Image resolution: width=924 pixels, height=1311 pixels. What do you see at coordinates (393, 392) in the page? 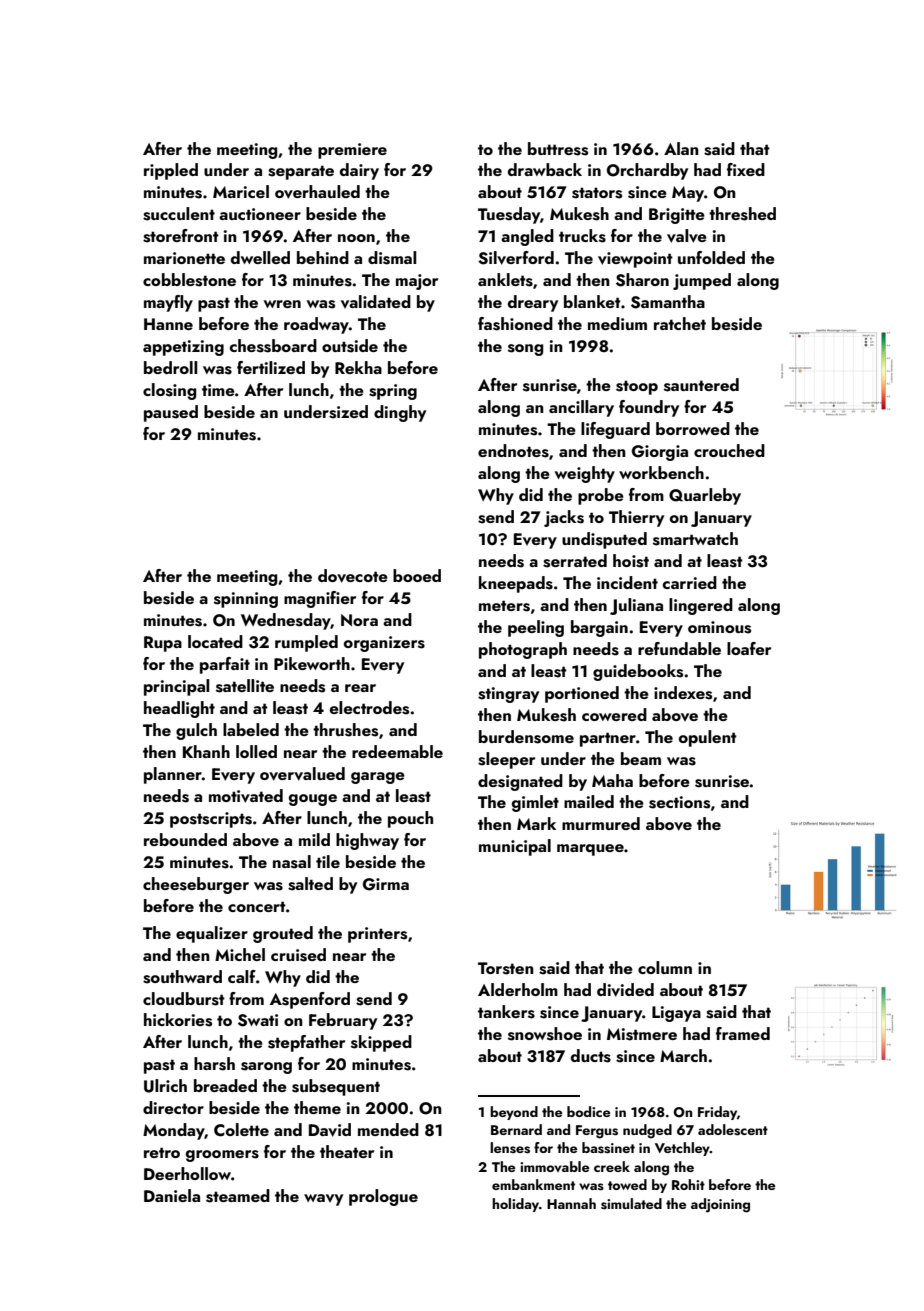
I see `spring` at bounding box center [393, 392].
